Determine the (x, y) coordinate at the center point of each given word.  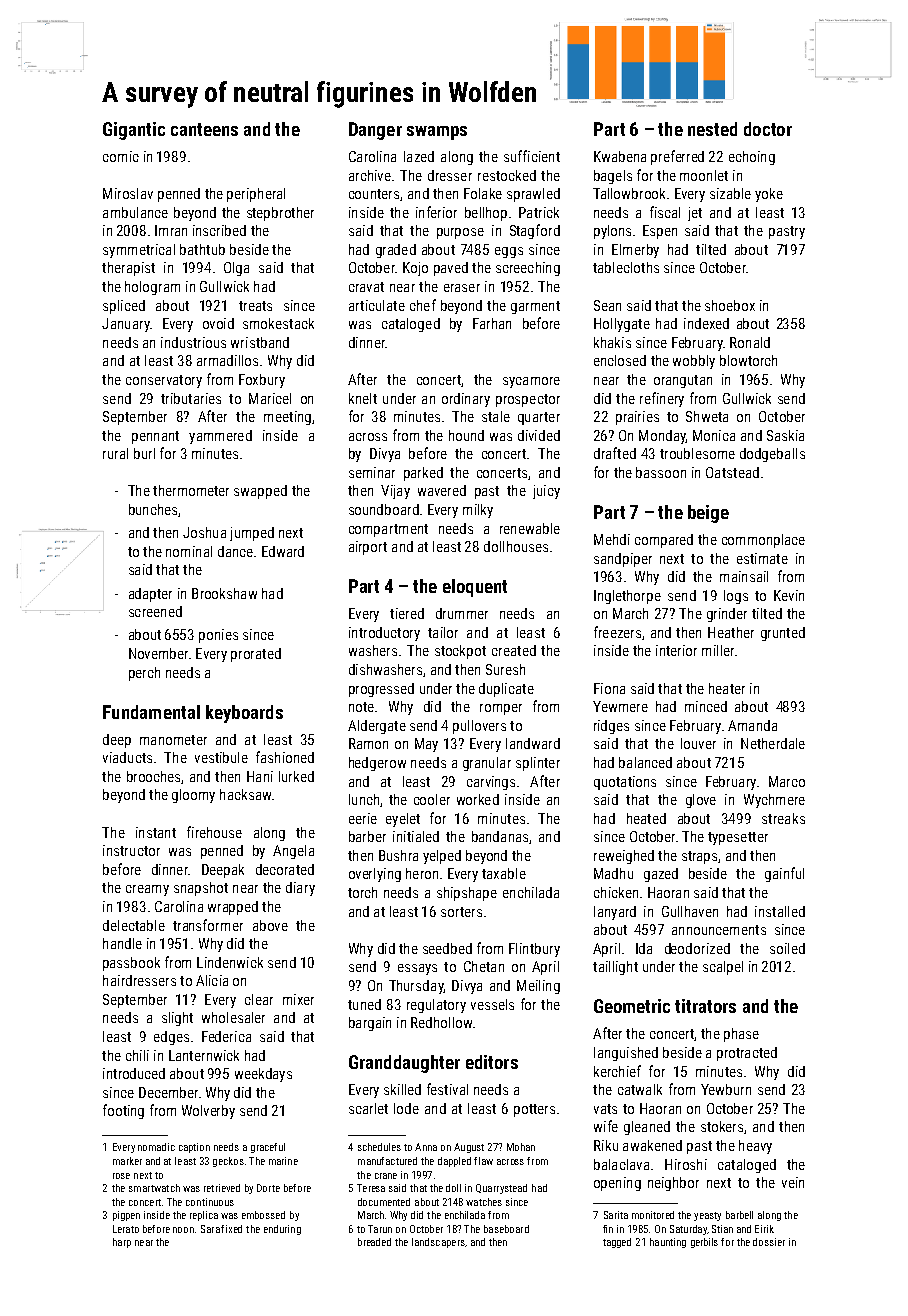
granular (487, 764)
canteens (204, 129)
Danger (375, 131)
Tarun (380, 1229)
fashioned (285, 757)
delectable (134, 925)
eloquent (475, 588)
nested (712, 129)
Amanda (752, 725)
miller (718, 650)
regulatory (436, 1006)
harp (122, 1243)
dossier (769, 1242)
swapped (260, 492)
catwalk (640, 1089)
